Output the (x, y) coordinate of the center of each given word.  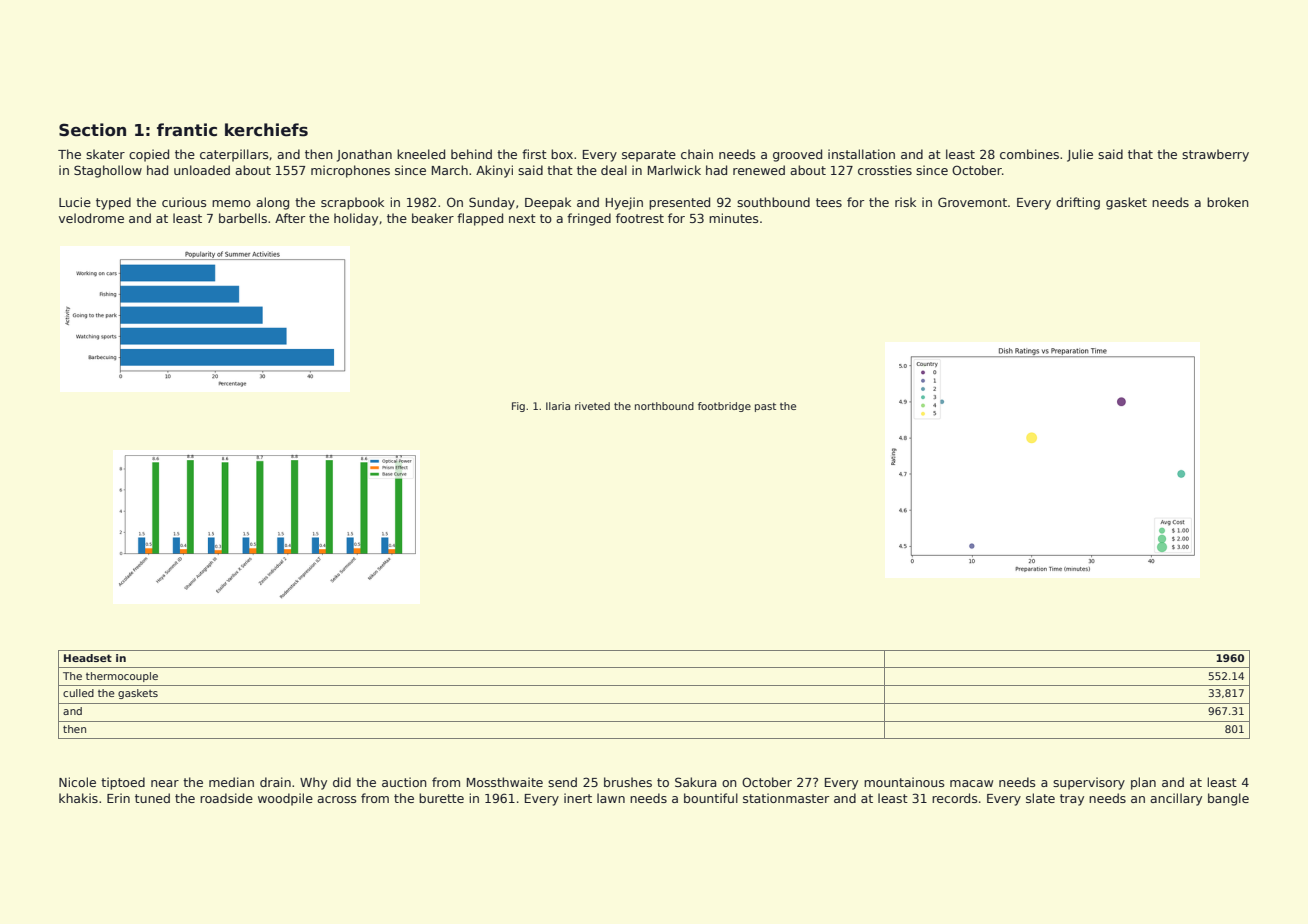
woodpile (285, 799)
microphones (350, 171)
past (765, 407)
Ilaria (558, 406)
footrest (640, 218)
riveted (592, 406)
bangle (1228, 799)
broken (1228, 202)
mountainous (904, 782)
